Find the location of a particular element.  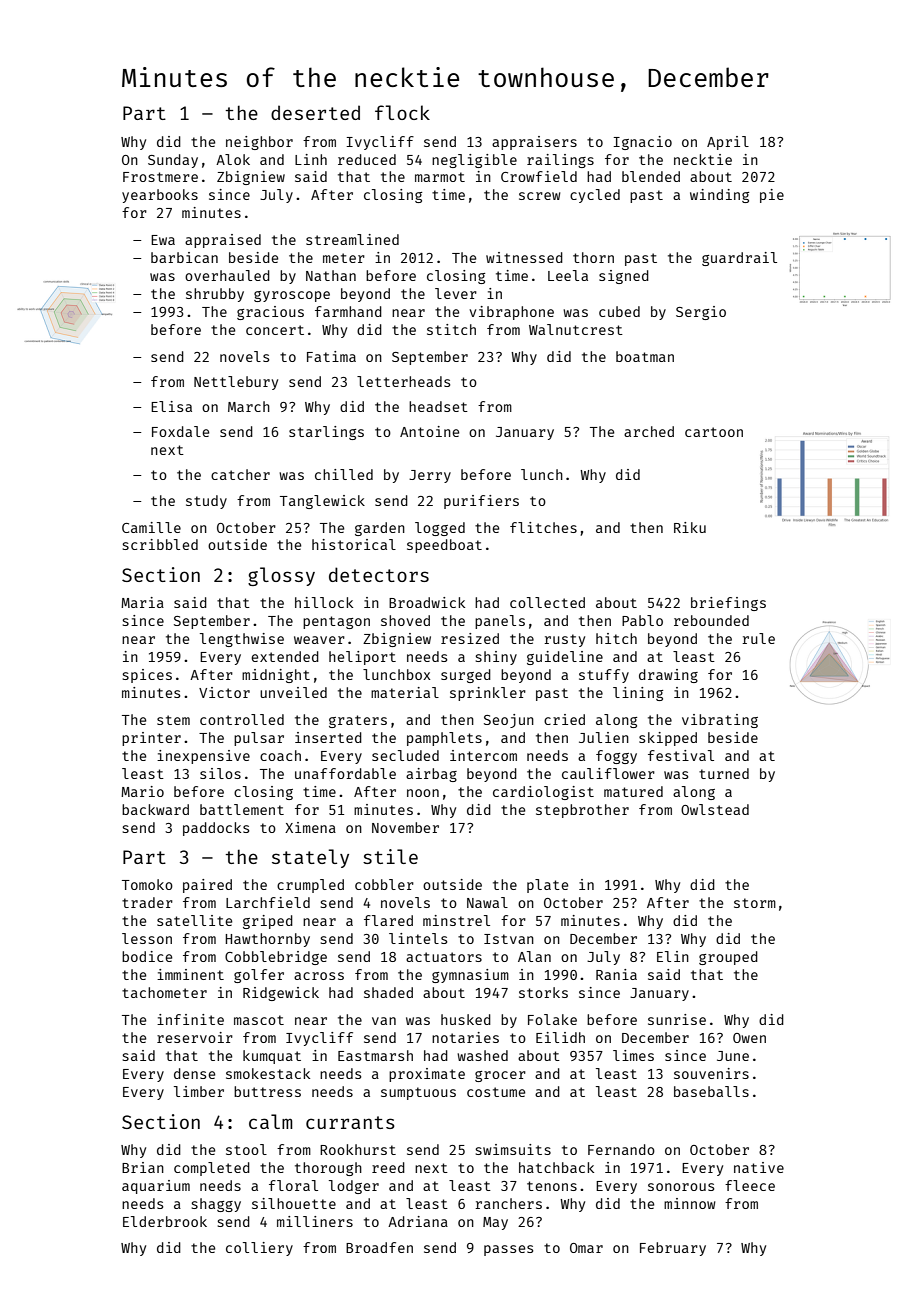

hitch is located at coordinates (616, 638).
